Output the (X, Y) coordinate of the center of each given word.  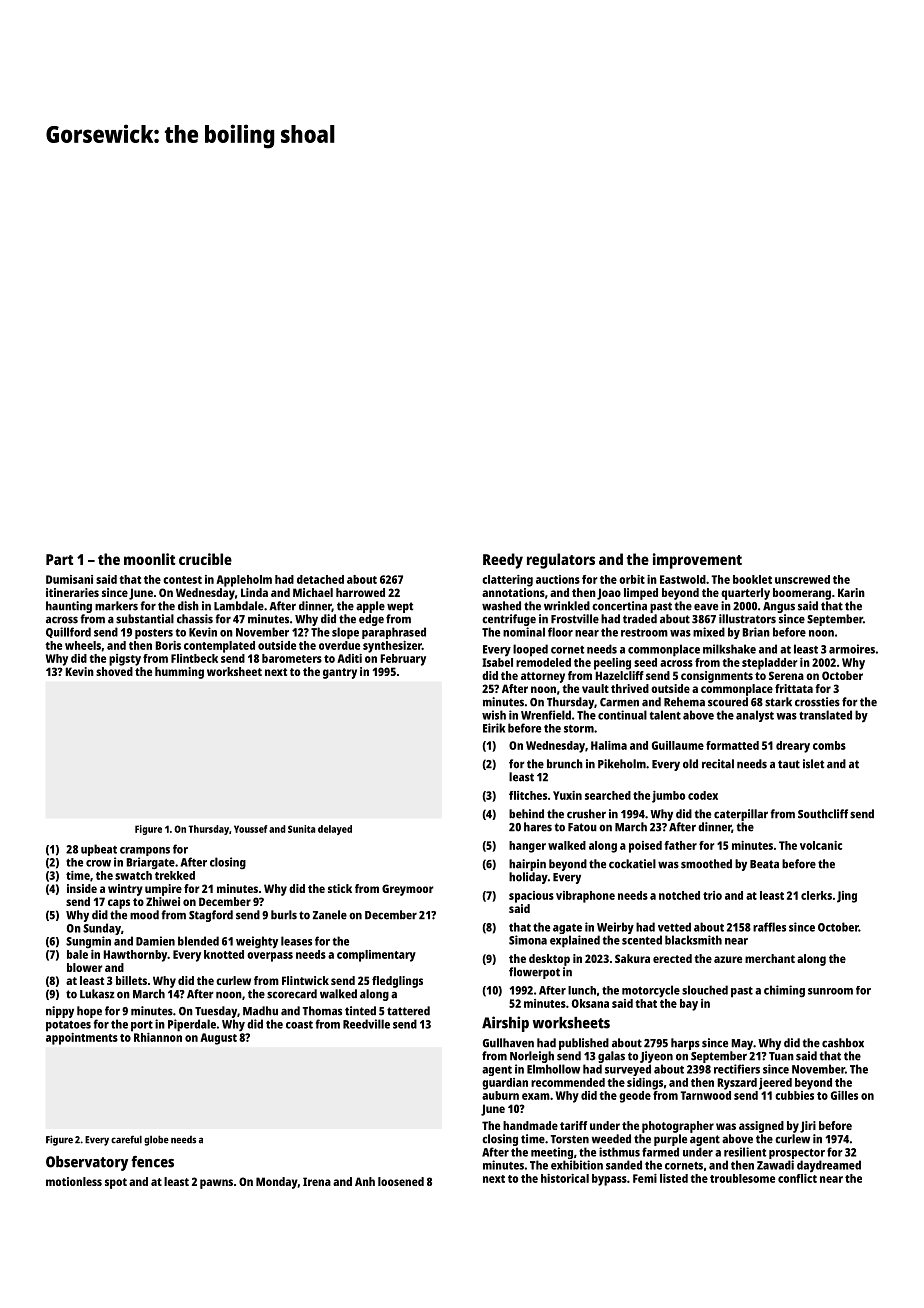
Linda (254, 592)
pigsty (125, 660)
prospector (797, 1154)
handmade (530, 1125)
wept (400, 607)
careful (126, 1139)
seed (645, 662)
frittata (794, 688)
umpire (163, 890)
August (218, 1039)
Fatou (582, 827)
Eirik (494, 728)
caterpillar (741, 815)
